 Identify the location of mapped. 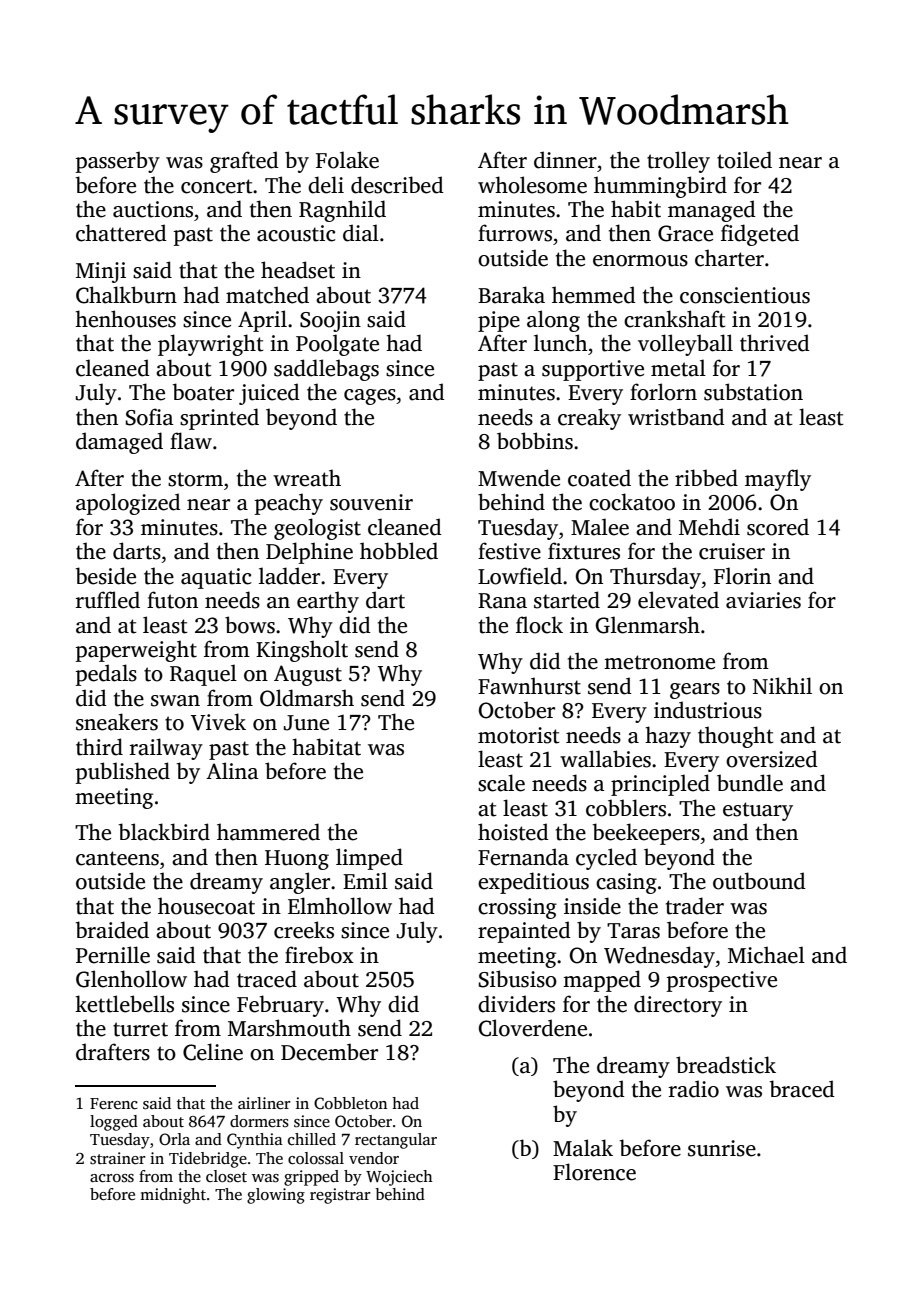
(602, 981).
